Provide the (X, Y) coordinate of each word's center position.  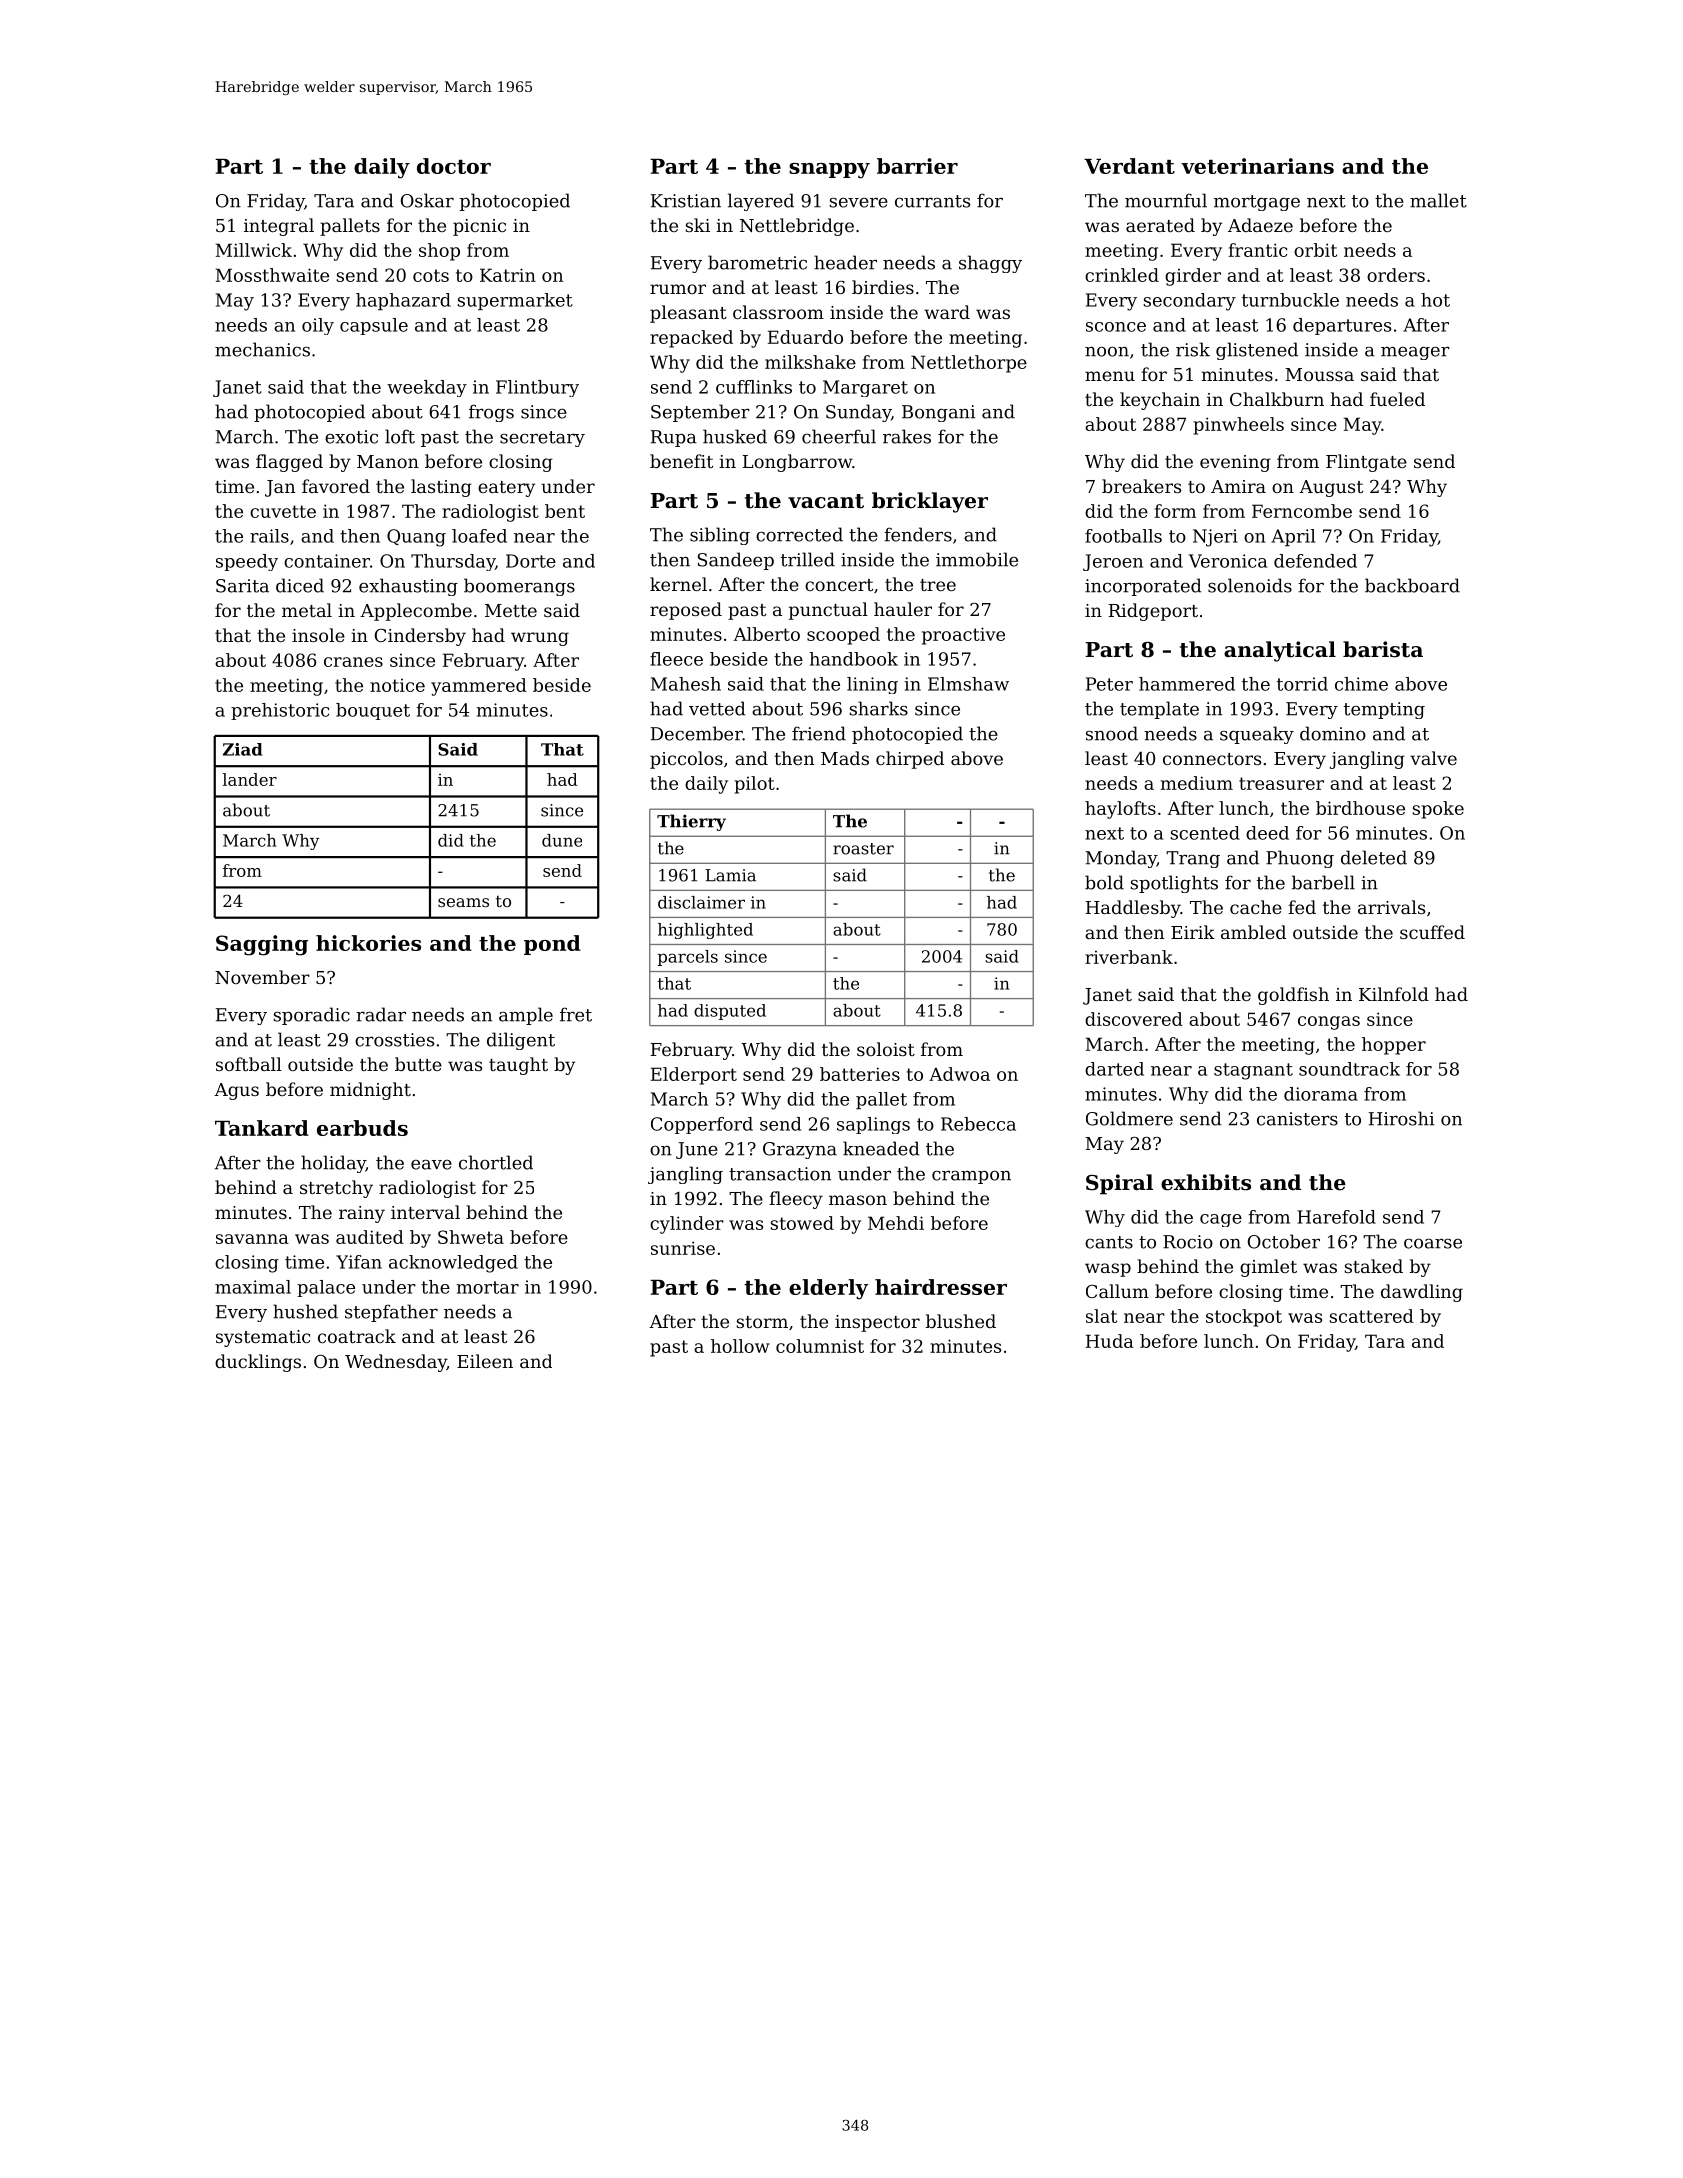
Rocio (1188, 1242)
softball (249, 1064)
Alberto (766, 634)
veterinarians (1257, 166)
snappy (829, 171)
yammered (479, 687)
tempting (1384, 710)
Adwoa (959, 1074)
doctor (454, 166)
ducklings (258, 1363)
